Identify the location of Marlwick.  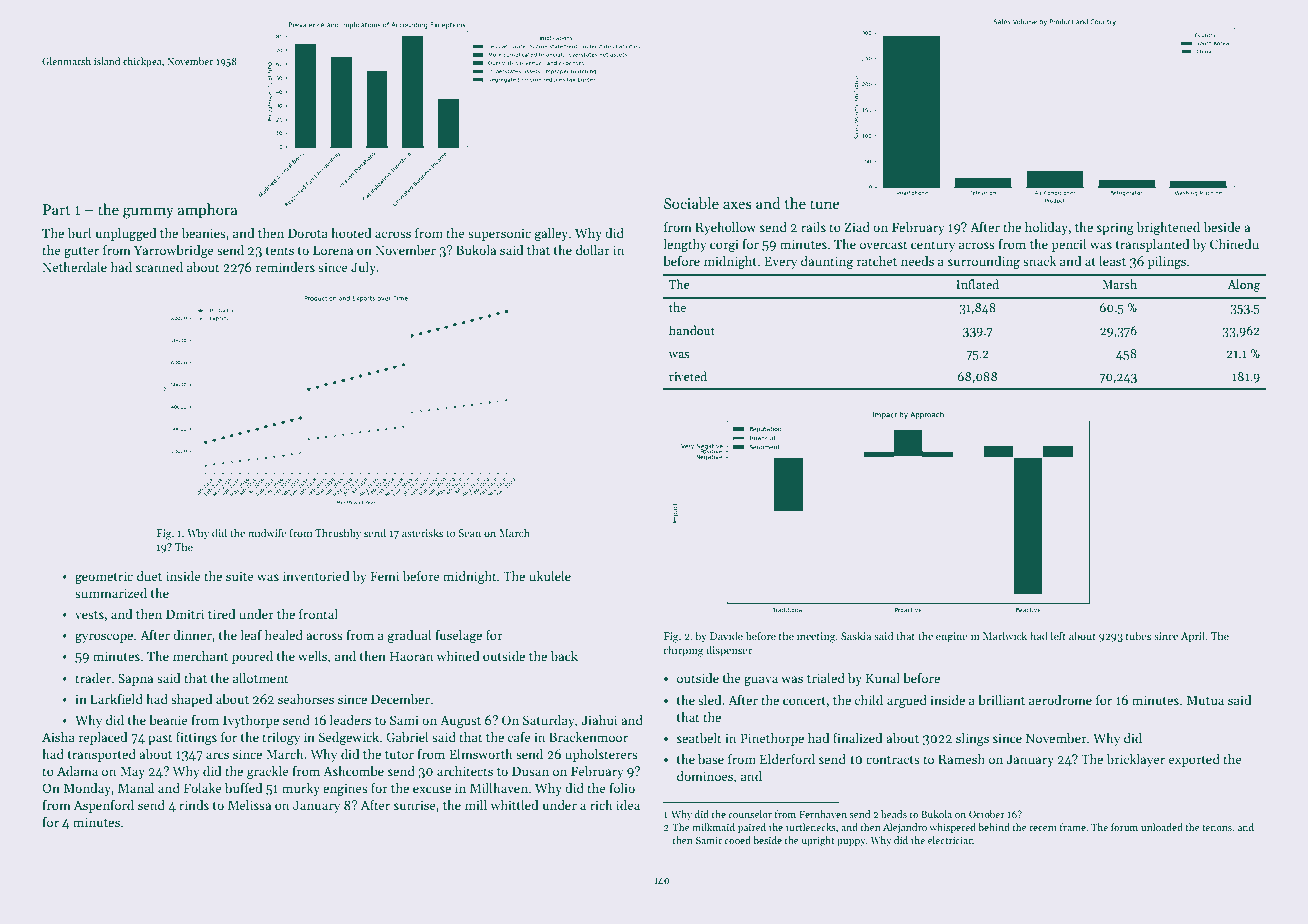
(1005, 635).
